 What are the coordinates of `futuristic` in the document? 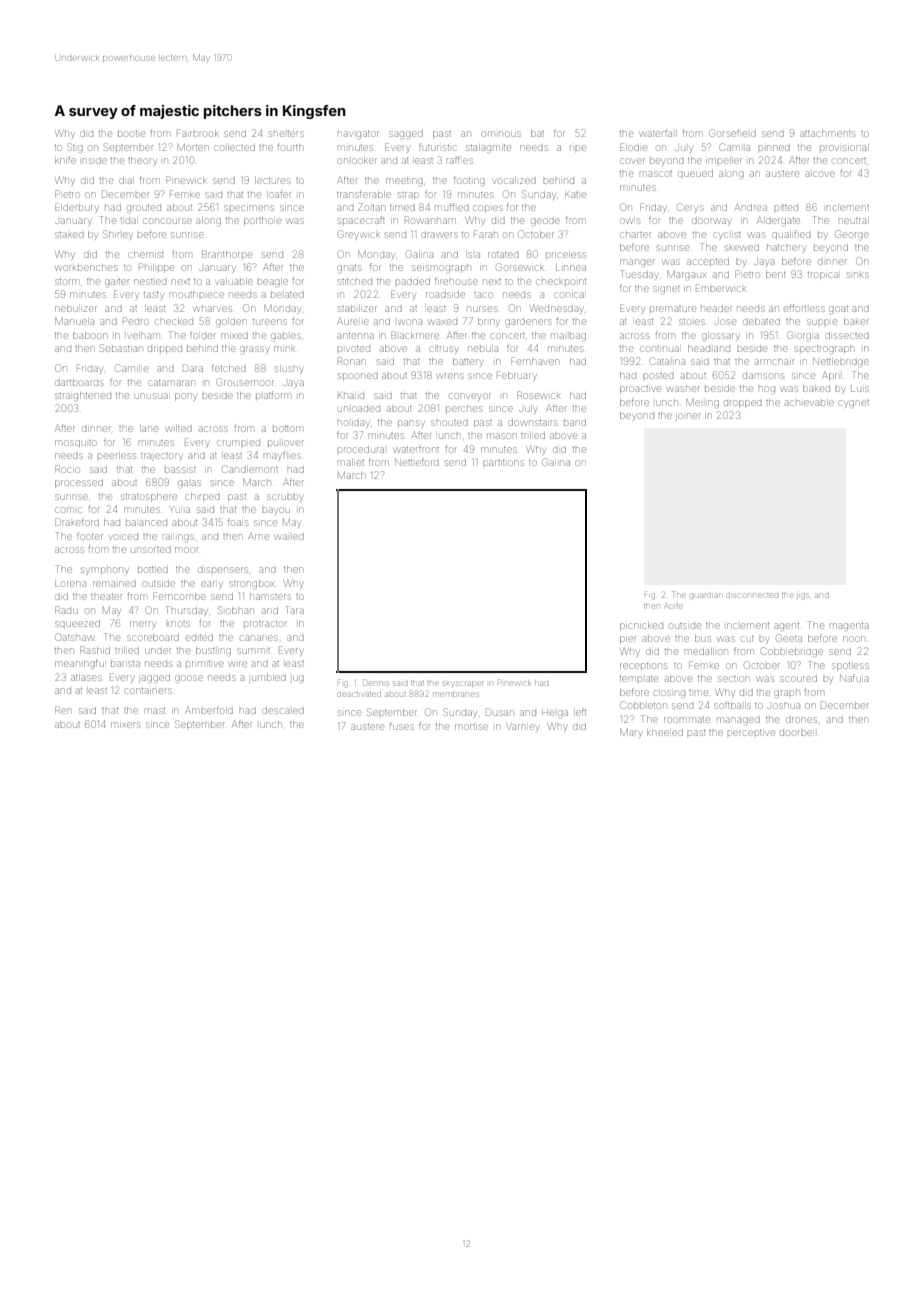 It's located at (437, 147).
